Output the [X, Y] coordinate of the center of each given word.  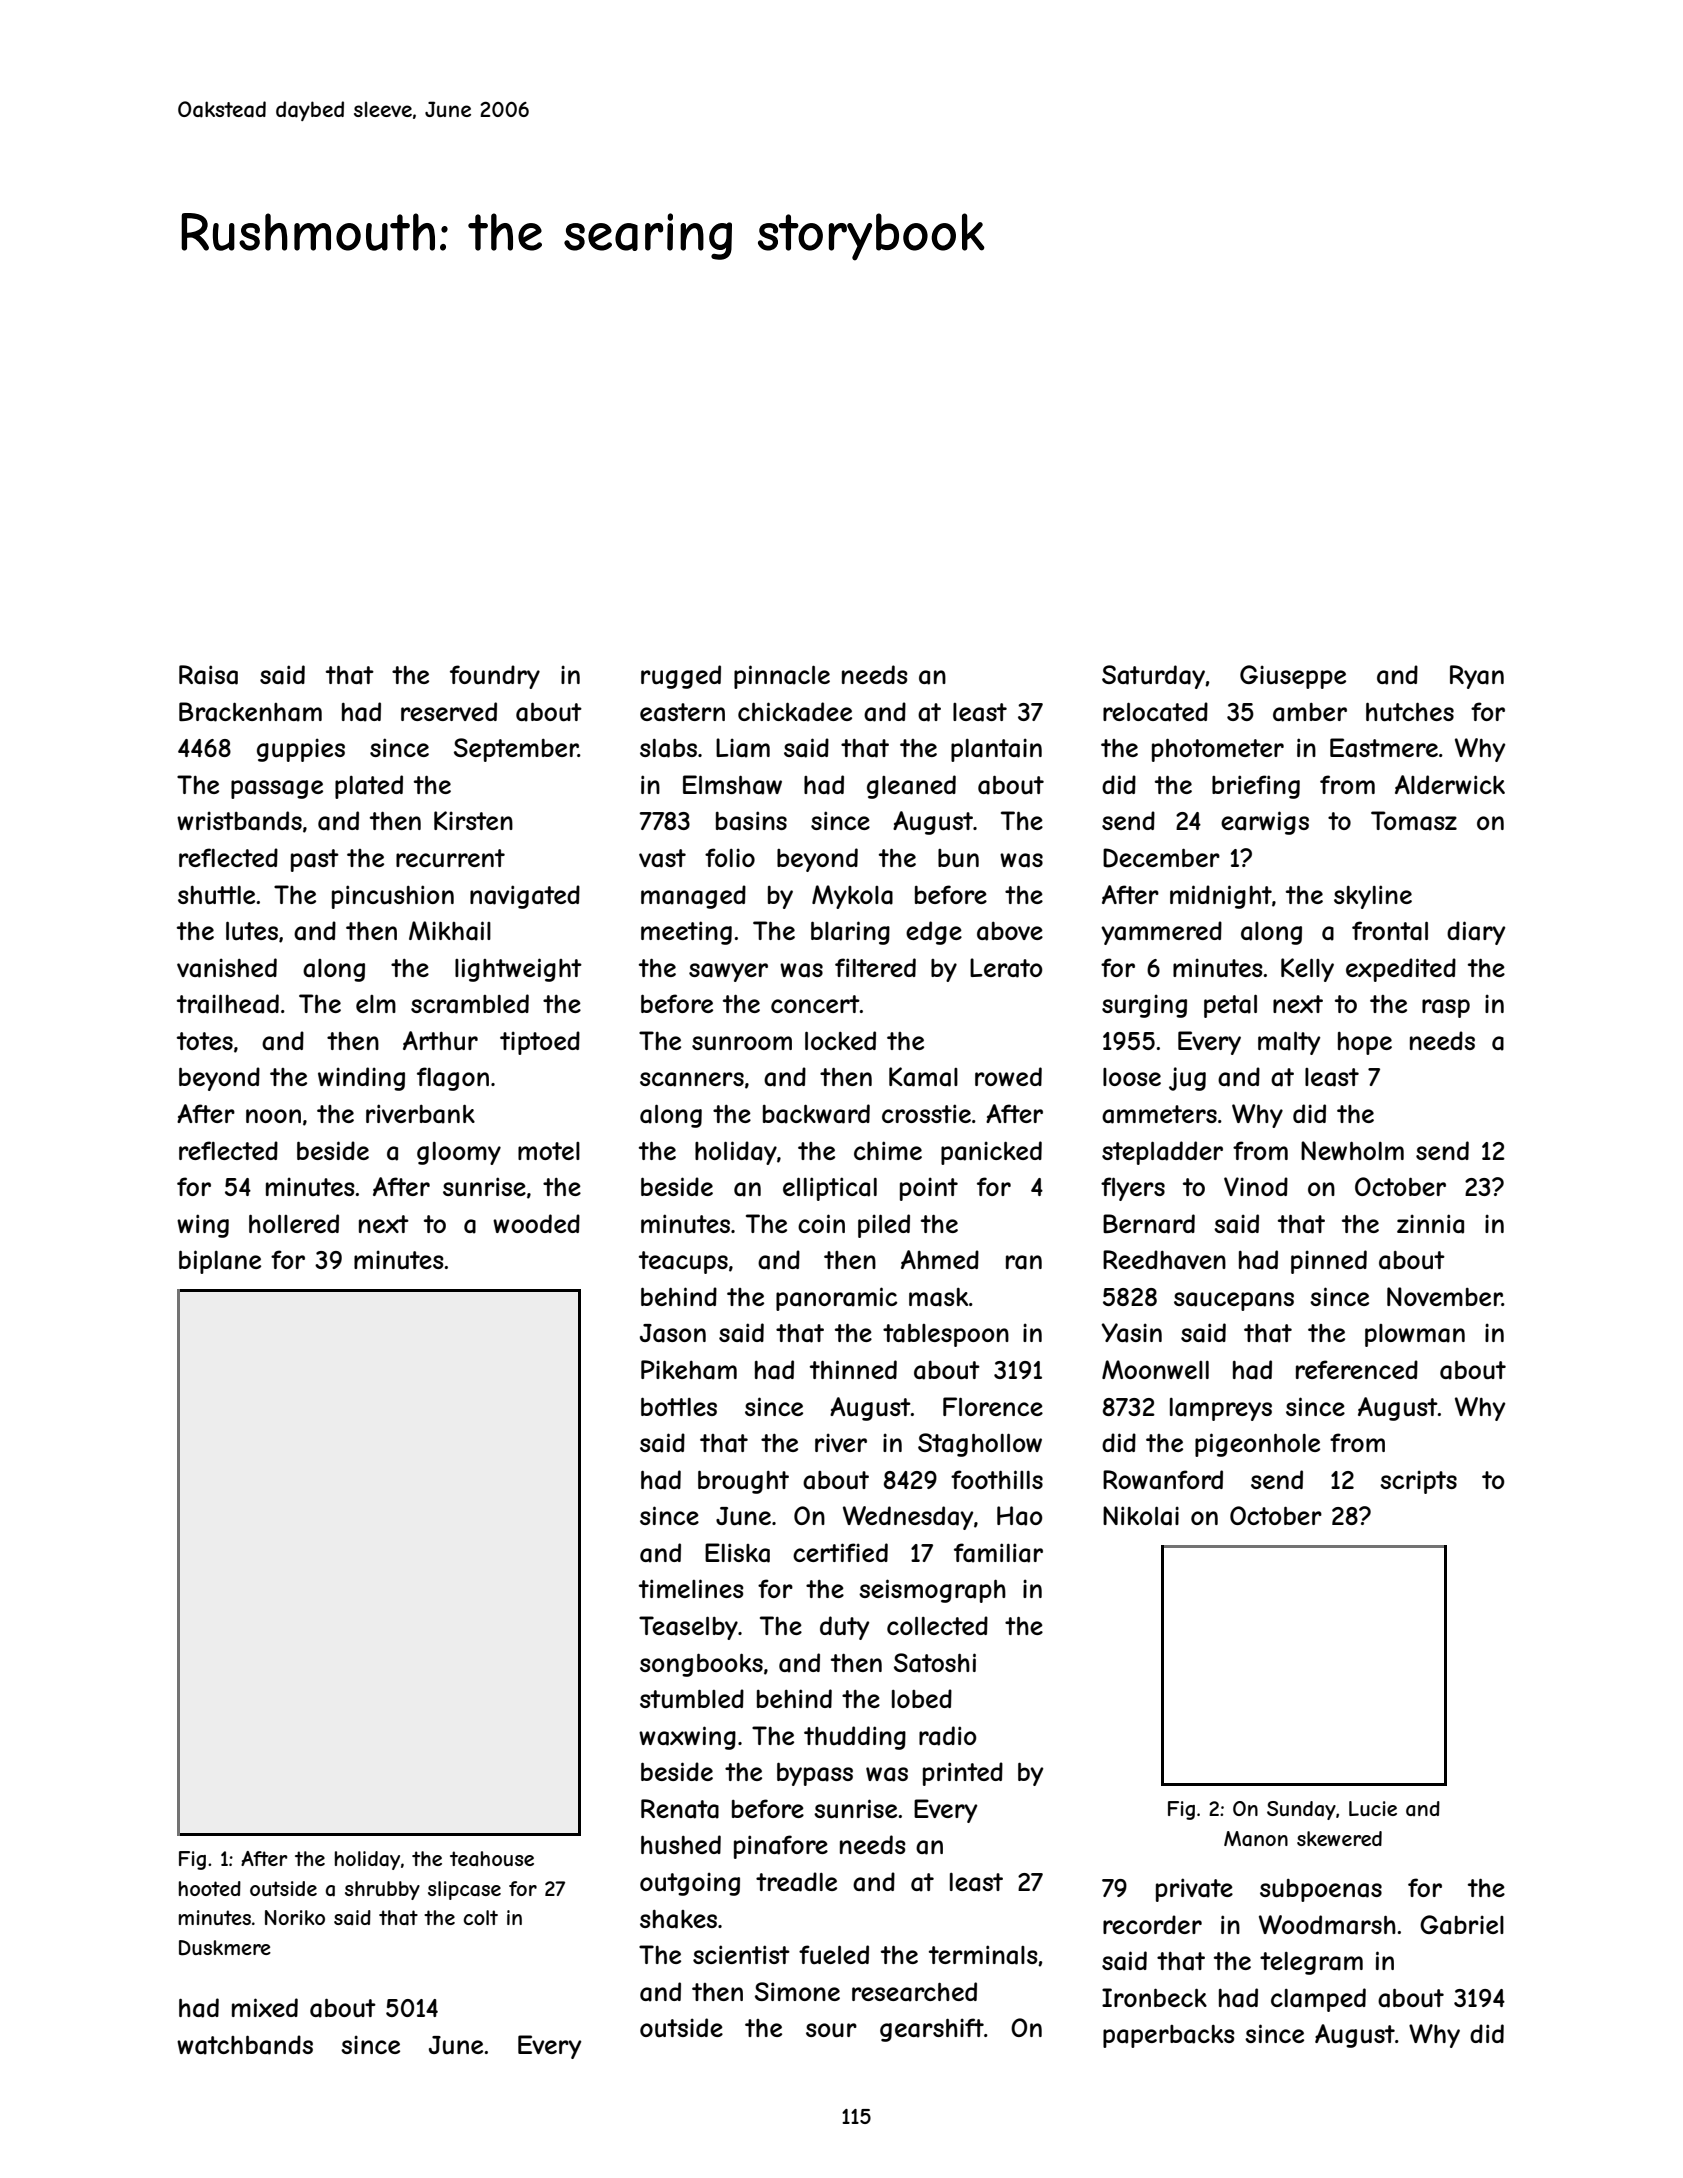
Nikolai [1141, 1516]
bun [958, 858]
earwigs [1265, 823]
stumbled [692, 1698]
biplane [220, 1262]
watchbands [245, 2045]
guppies [301, 750]
